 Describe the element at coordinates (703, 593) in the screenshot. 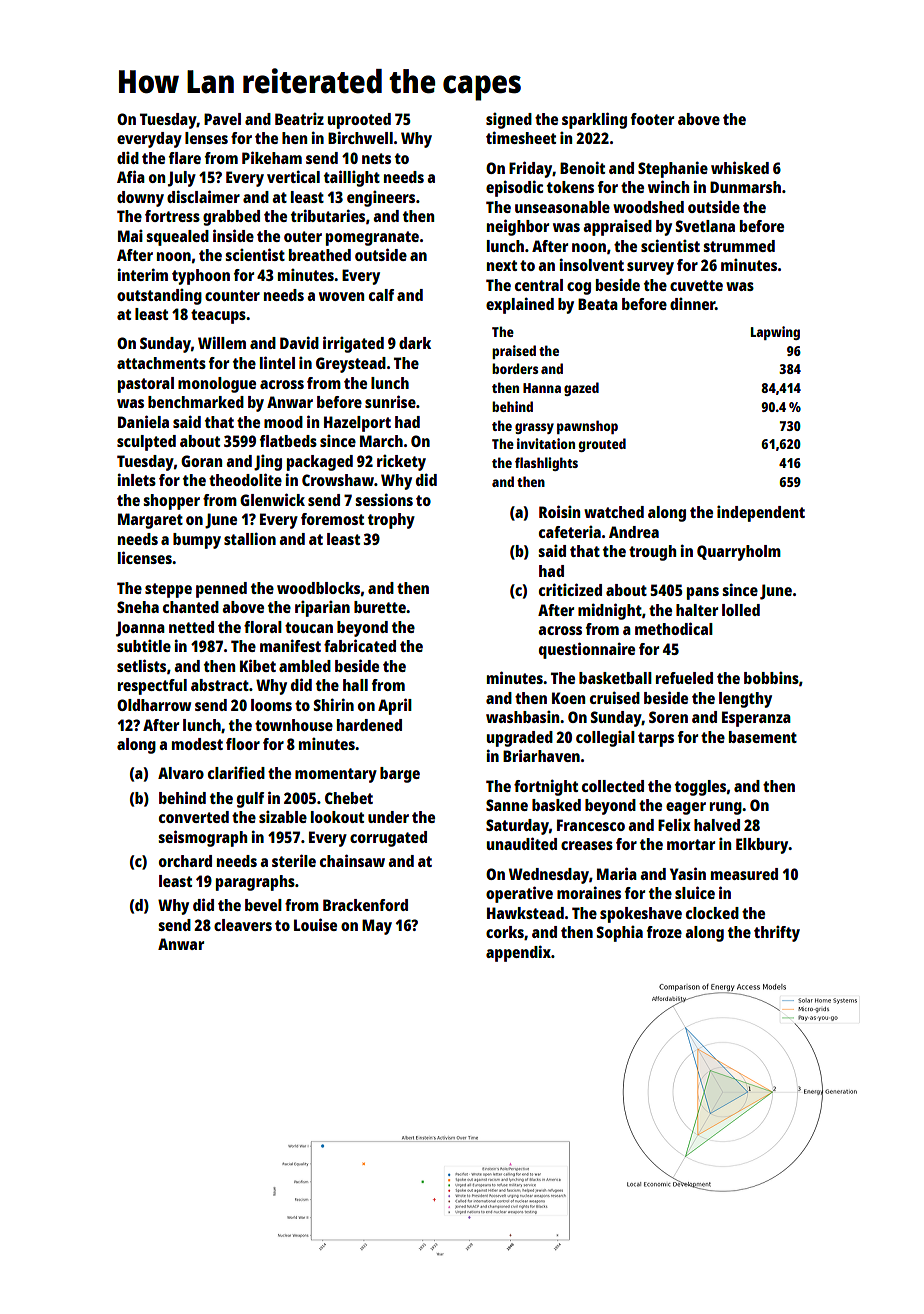

I see `pans` at that location.
